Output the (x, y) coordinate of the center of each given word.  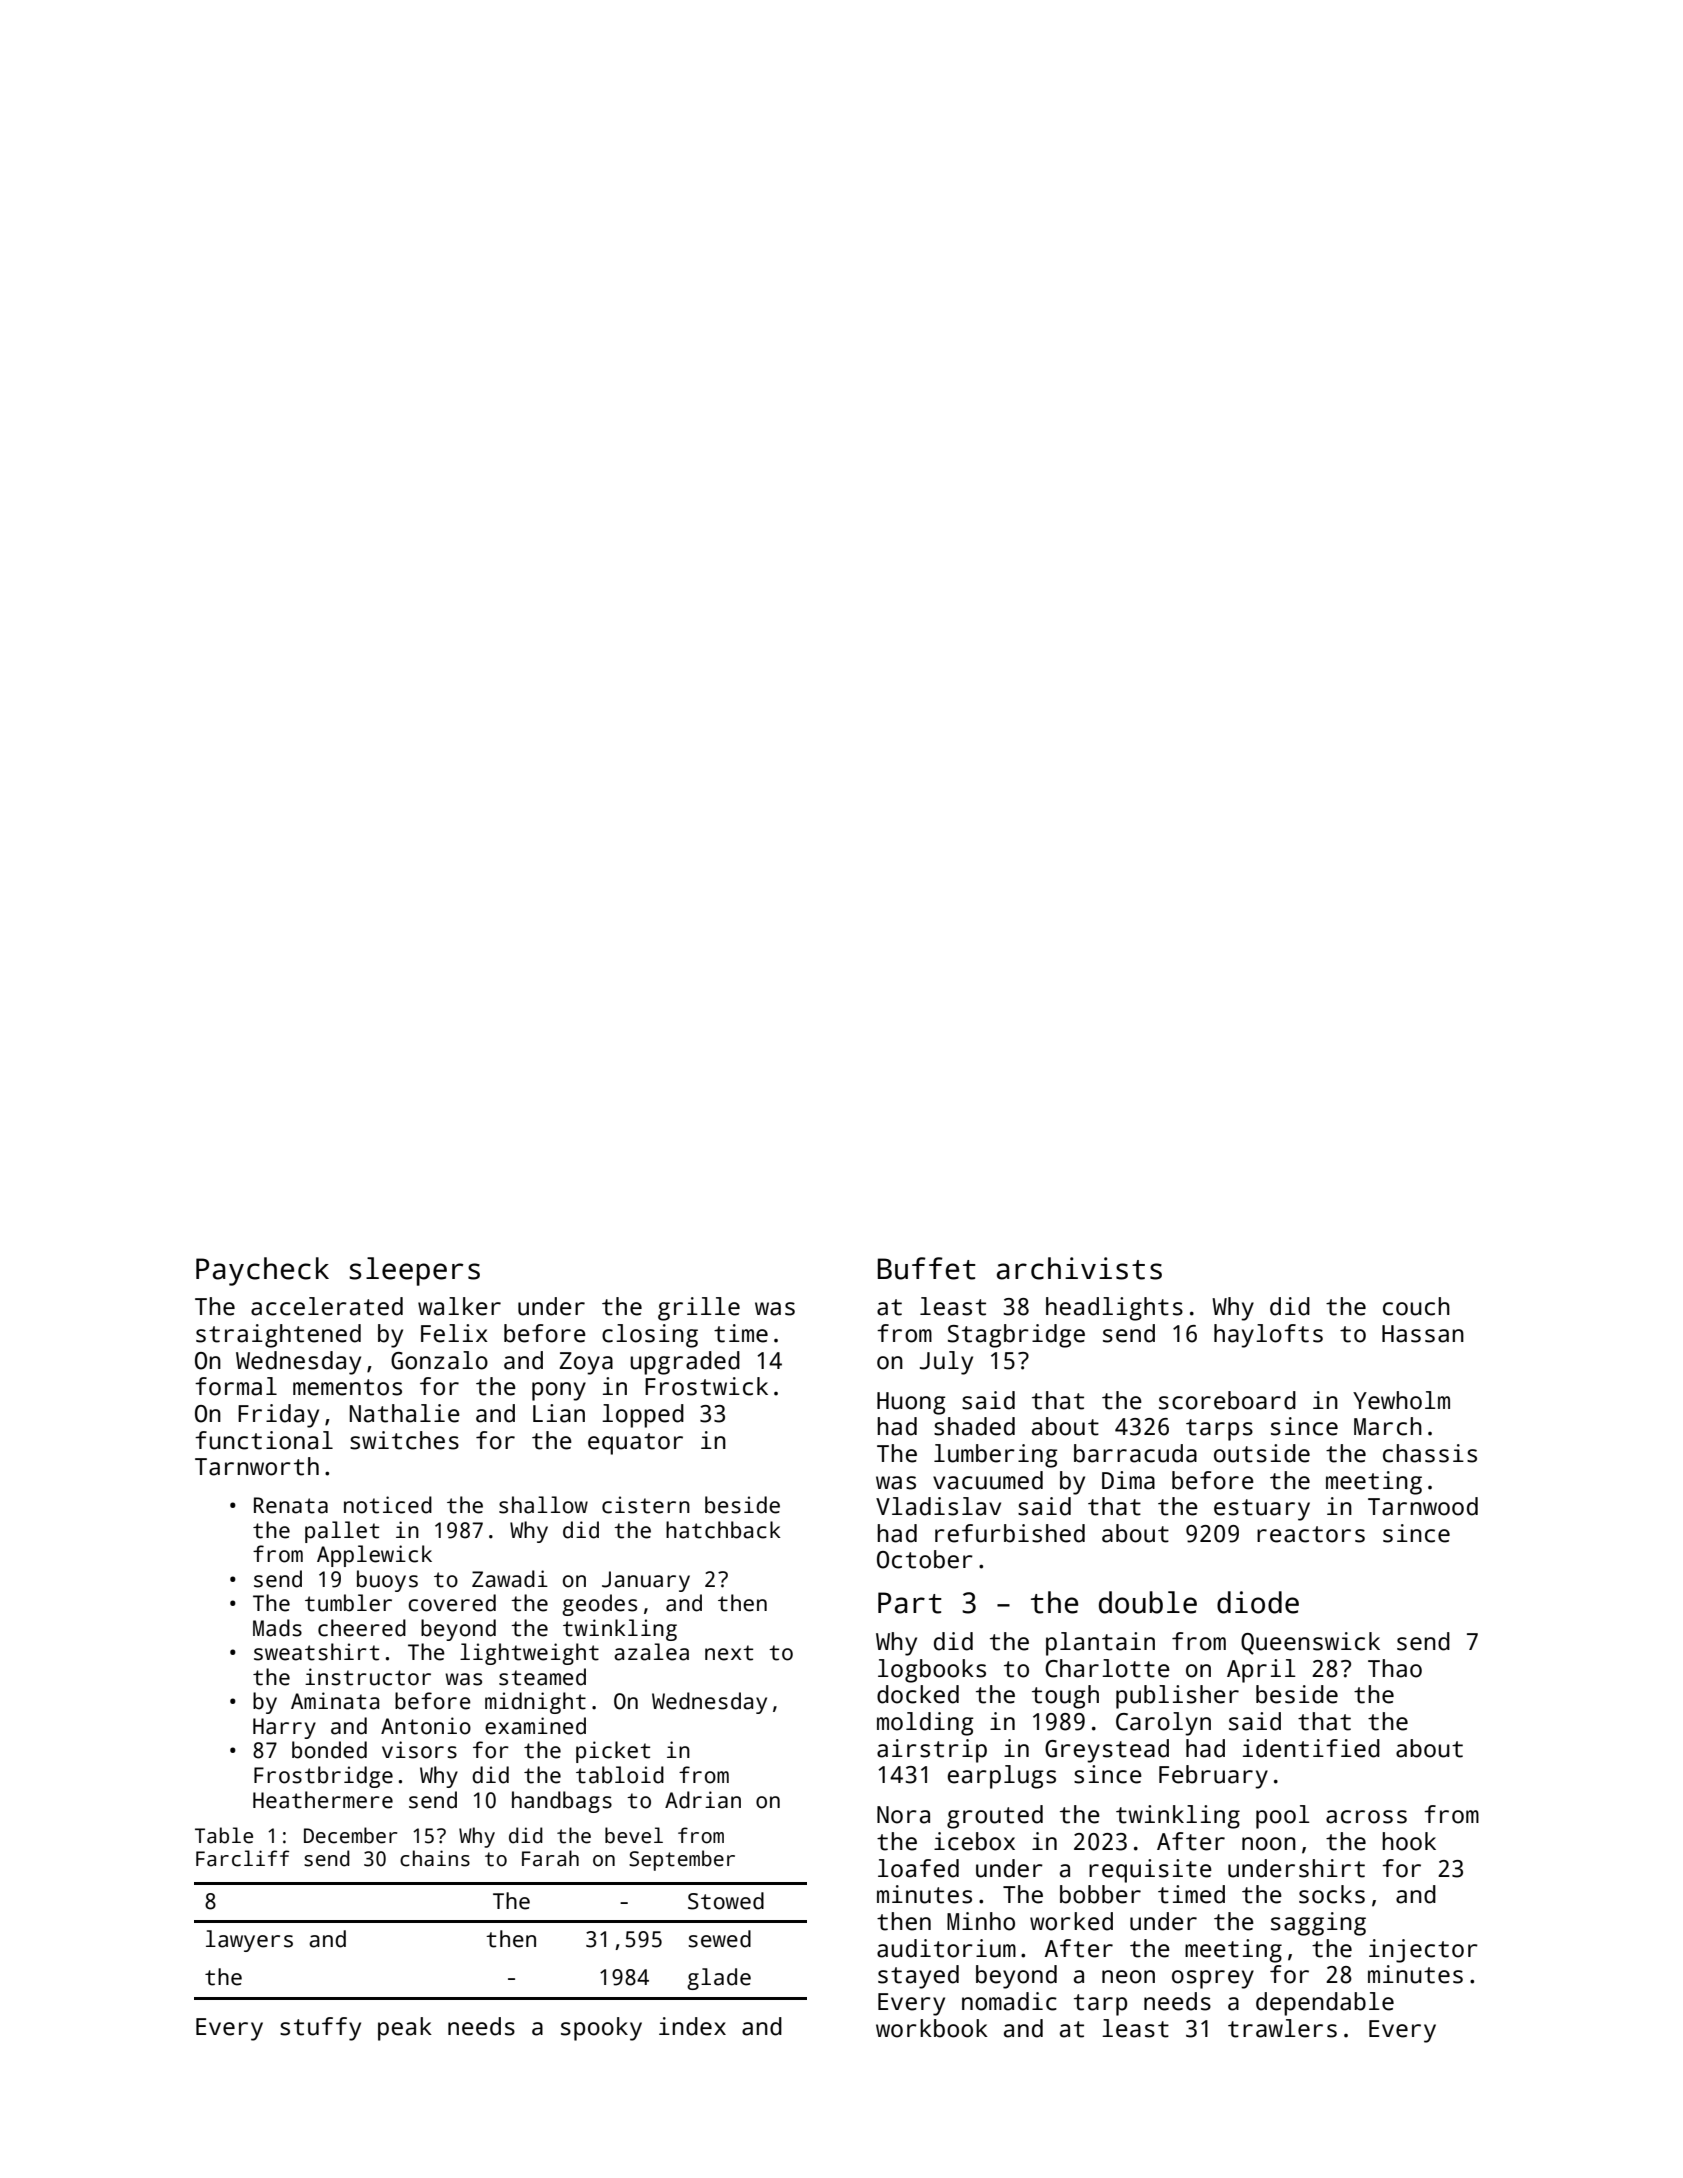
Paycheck (262, 1271)
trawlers (1282, 2028)
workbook (932, 2028)
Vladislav (938, 1506)
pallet (342, 1532)
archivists (1079, 1268)
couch (1416, 1306)
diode (1258, 1602)
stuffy (320, 2029)
